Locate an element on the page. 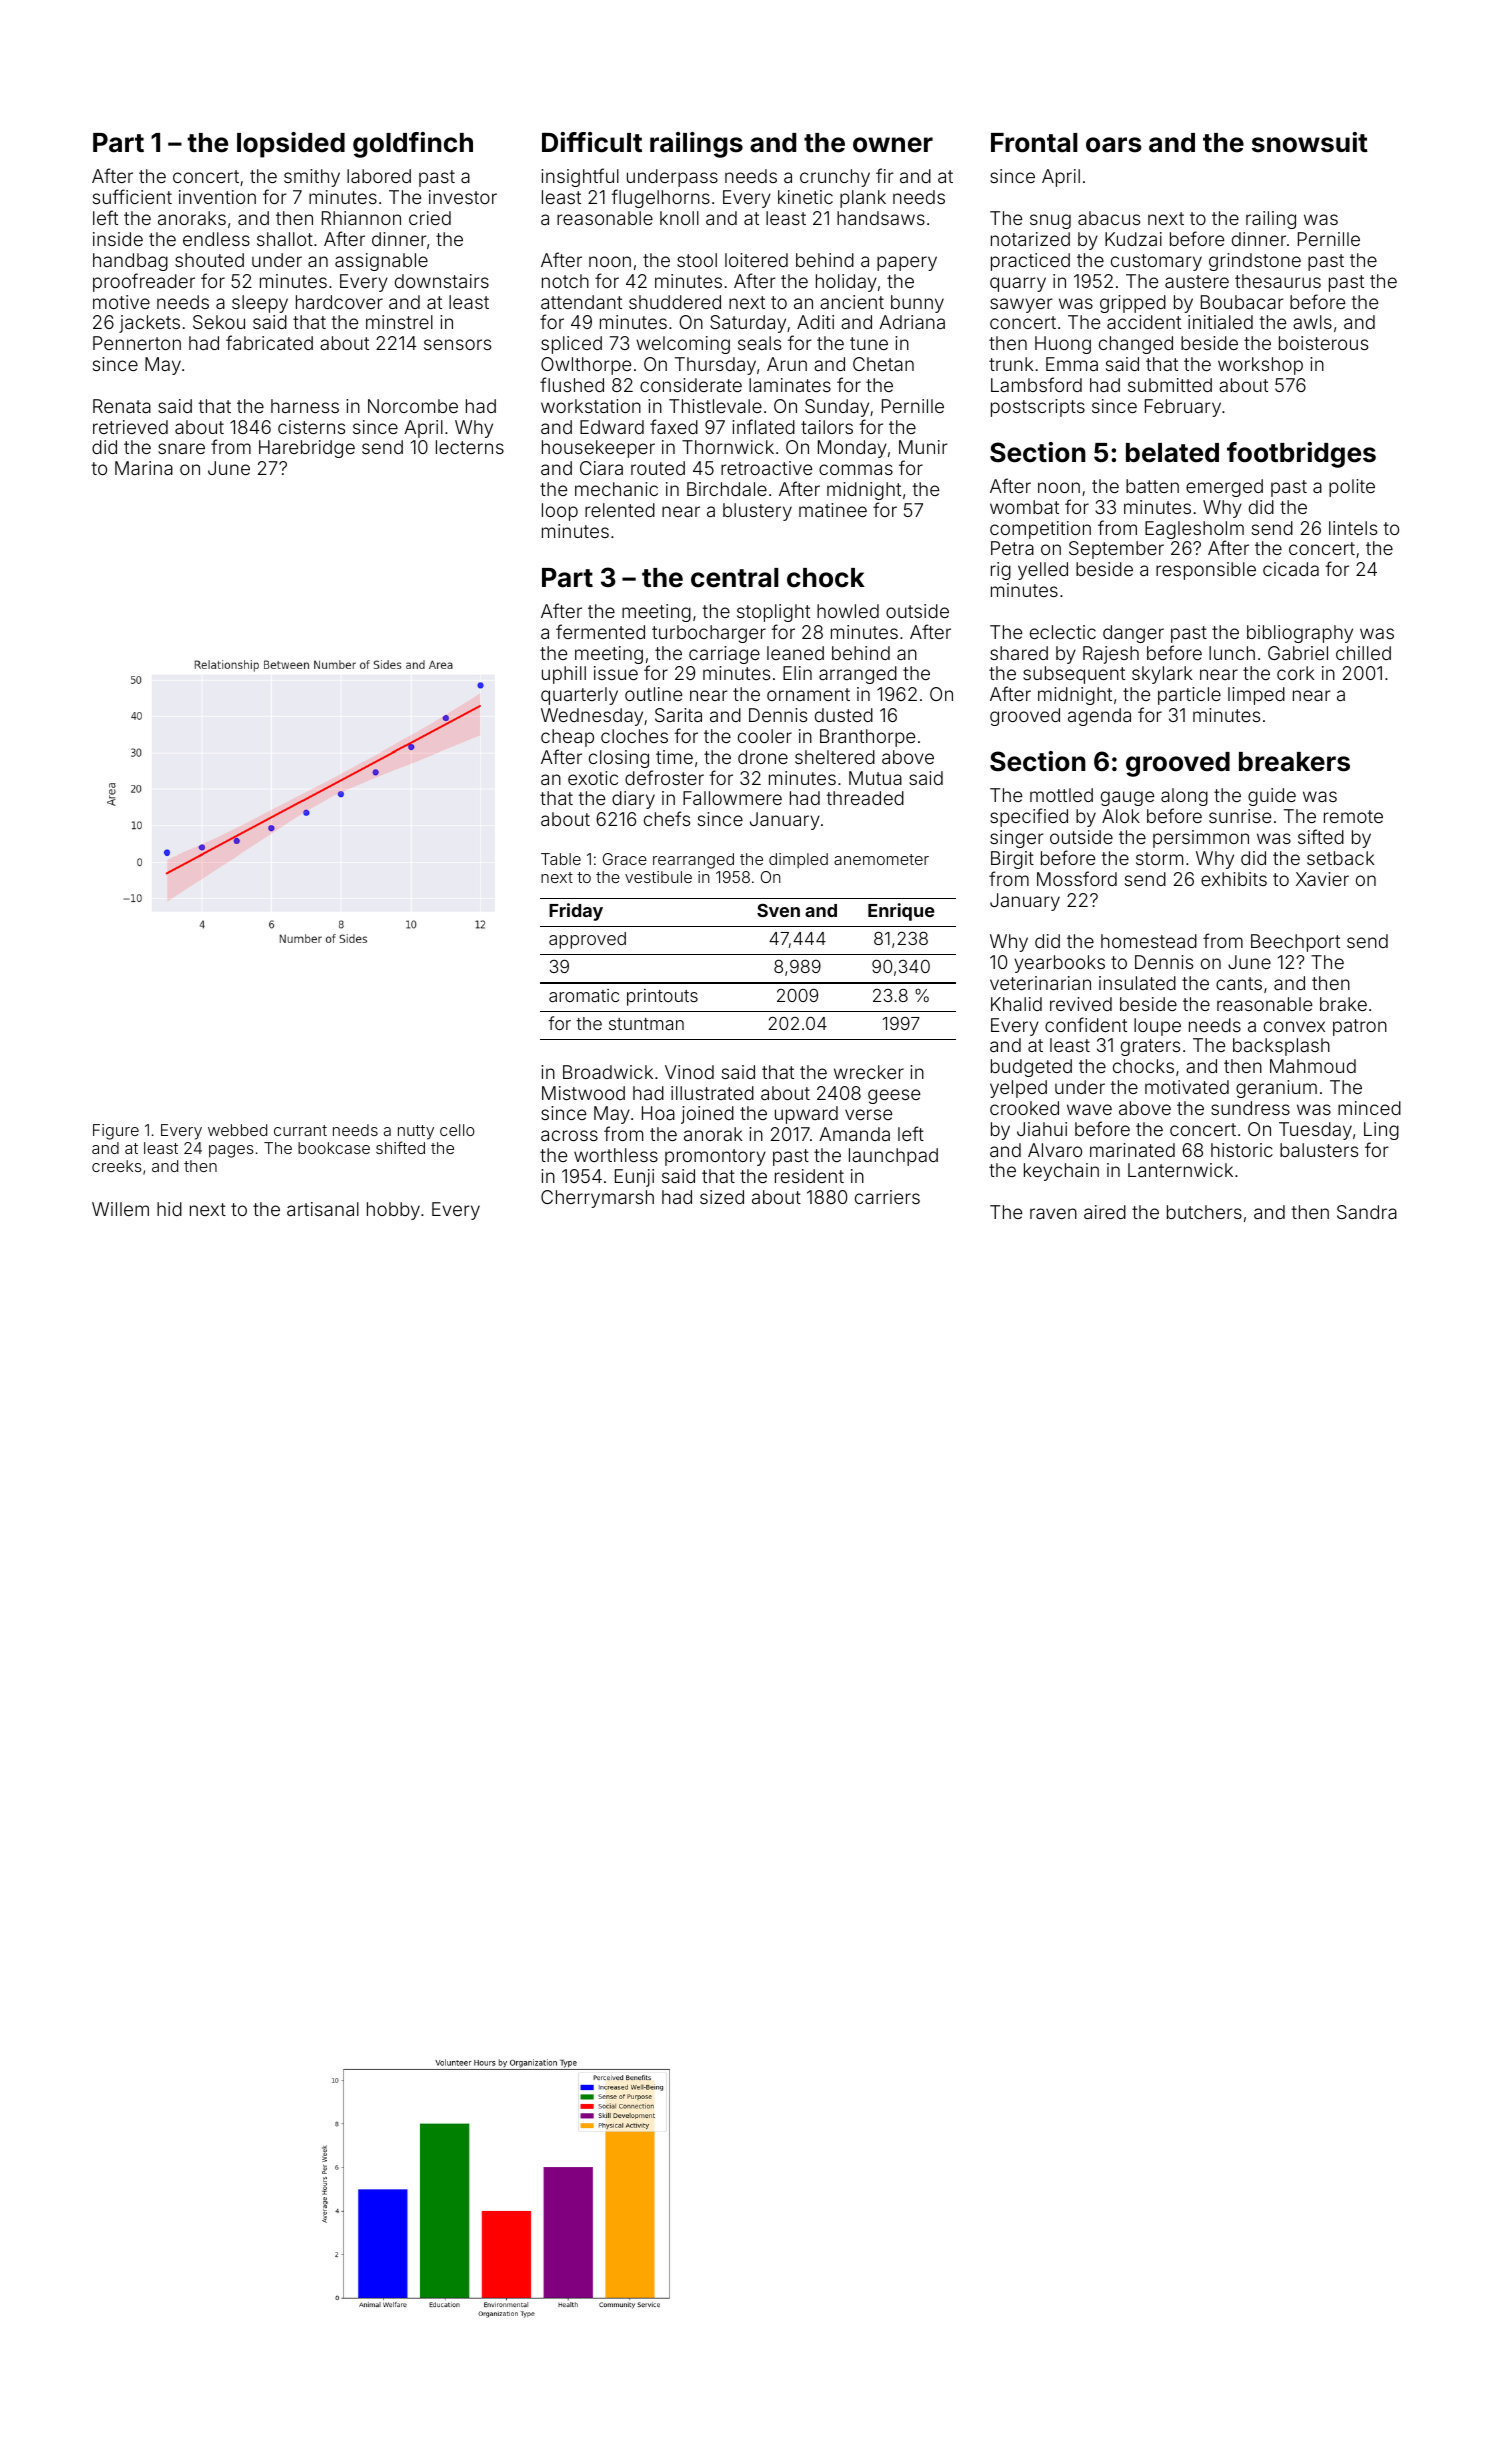 This document has width=1496, height=2464. polite is located at coordinates (1352, 488).
